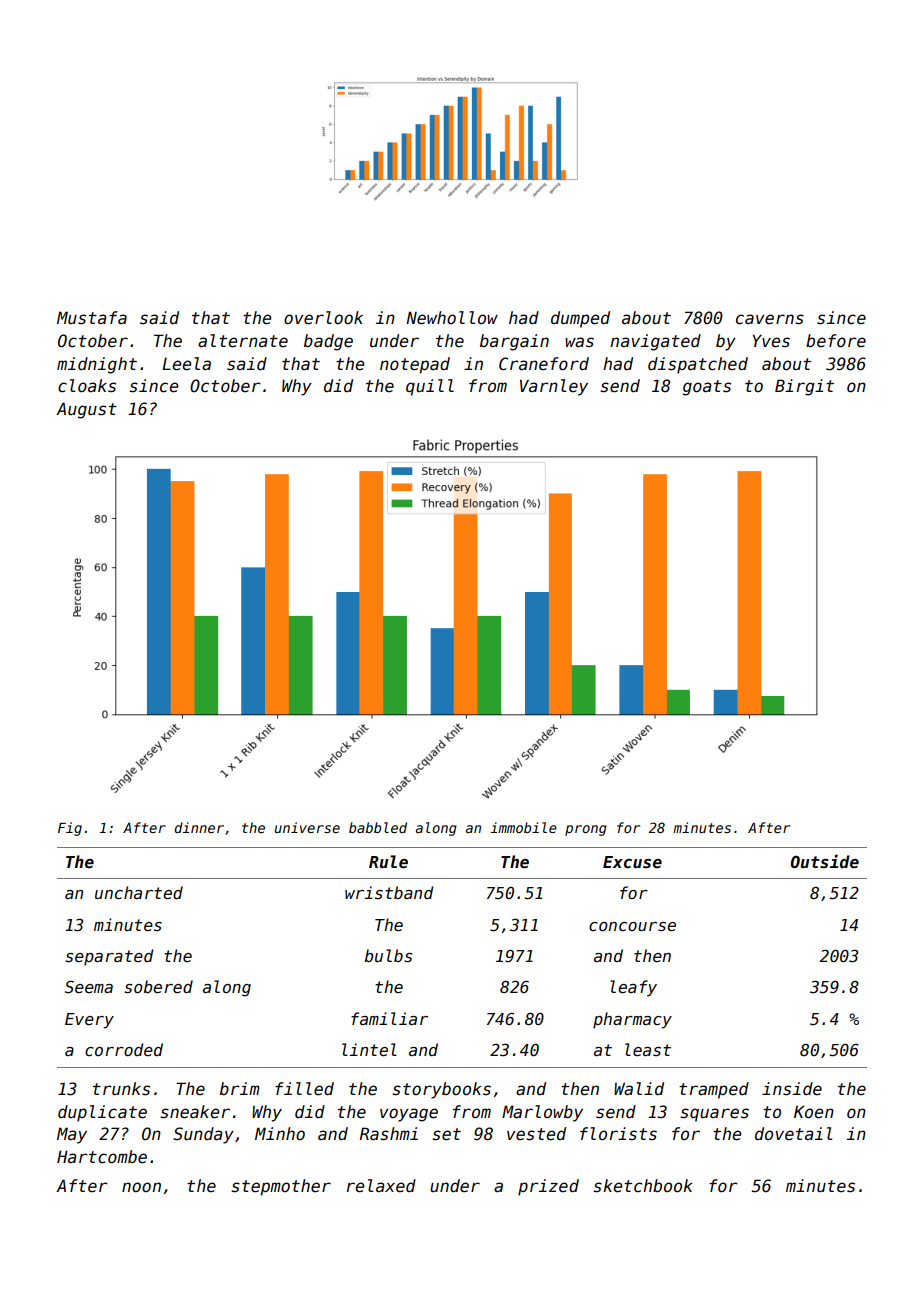  I want to click on Outside, so click(824, 861).
